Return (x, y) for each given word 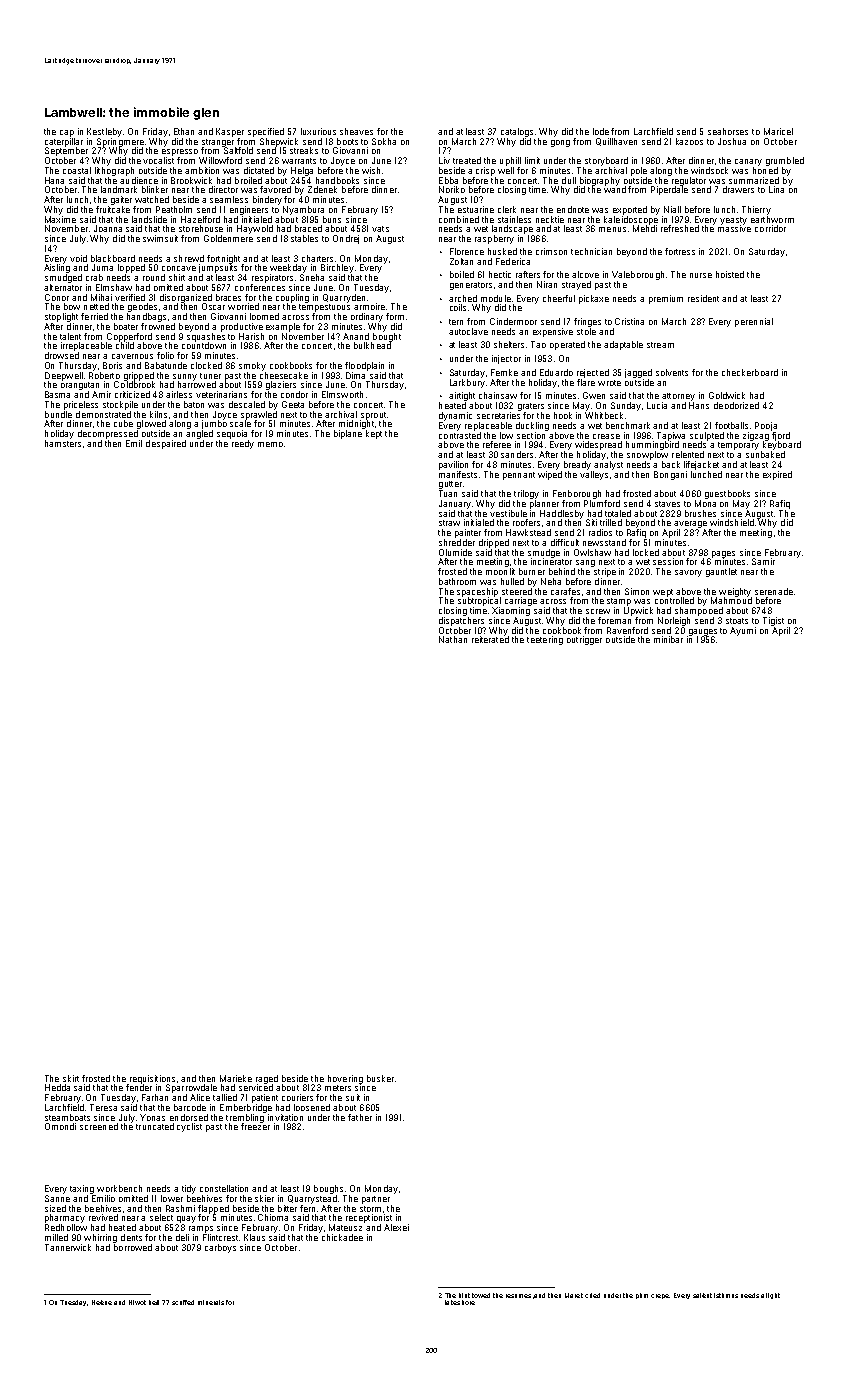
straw (449, 523)
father (360, 1117)
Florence (467, 251)
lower (172, 1198)
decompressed (108, 434)
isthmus (726, 1295)
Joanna (108, 228)
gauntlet (721, 572)
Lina (776, 189)
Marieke (236, 1078)
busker (380, 1078)
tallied (225, 1097)
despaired (166, 444)
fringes (587, 322)
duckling (532, 426)
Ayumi (743, 631)
